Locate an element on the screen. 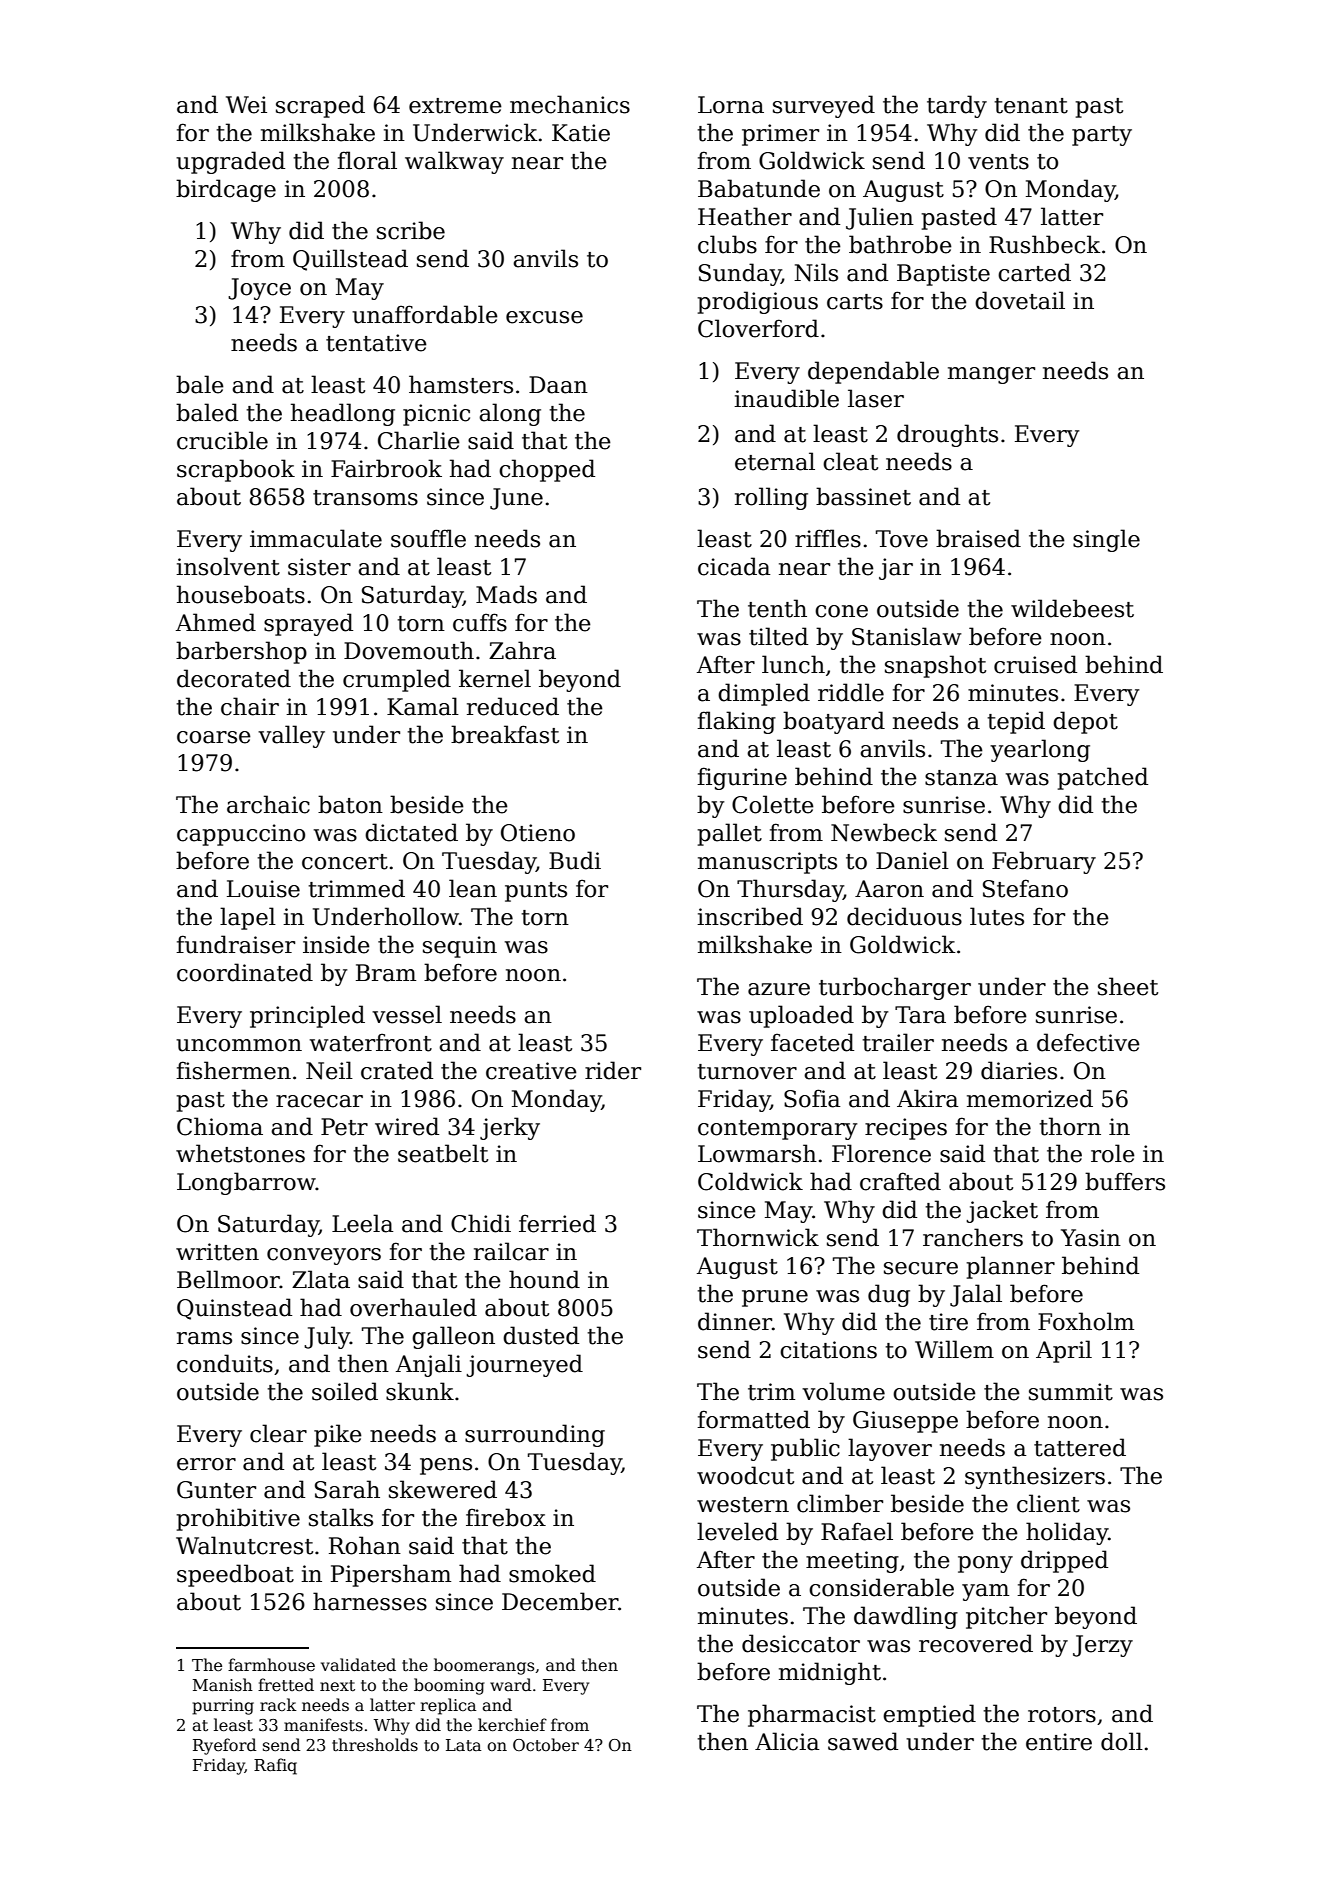  floral is located at coordinates (367, 160).
